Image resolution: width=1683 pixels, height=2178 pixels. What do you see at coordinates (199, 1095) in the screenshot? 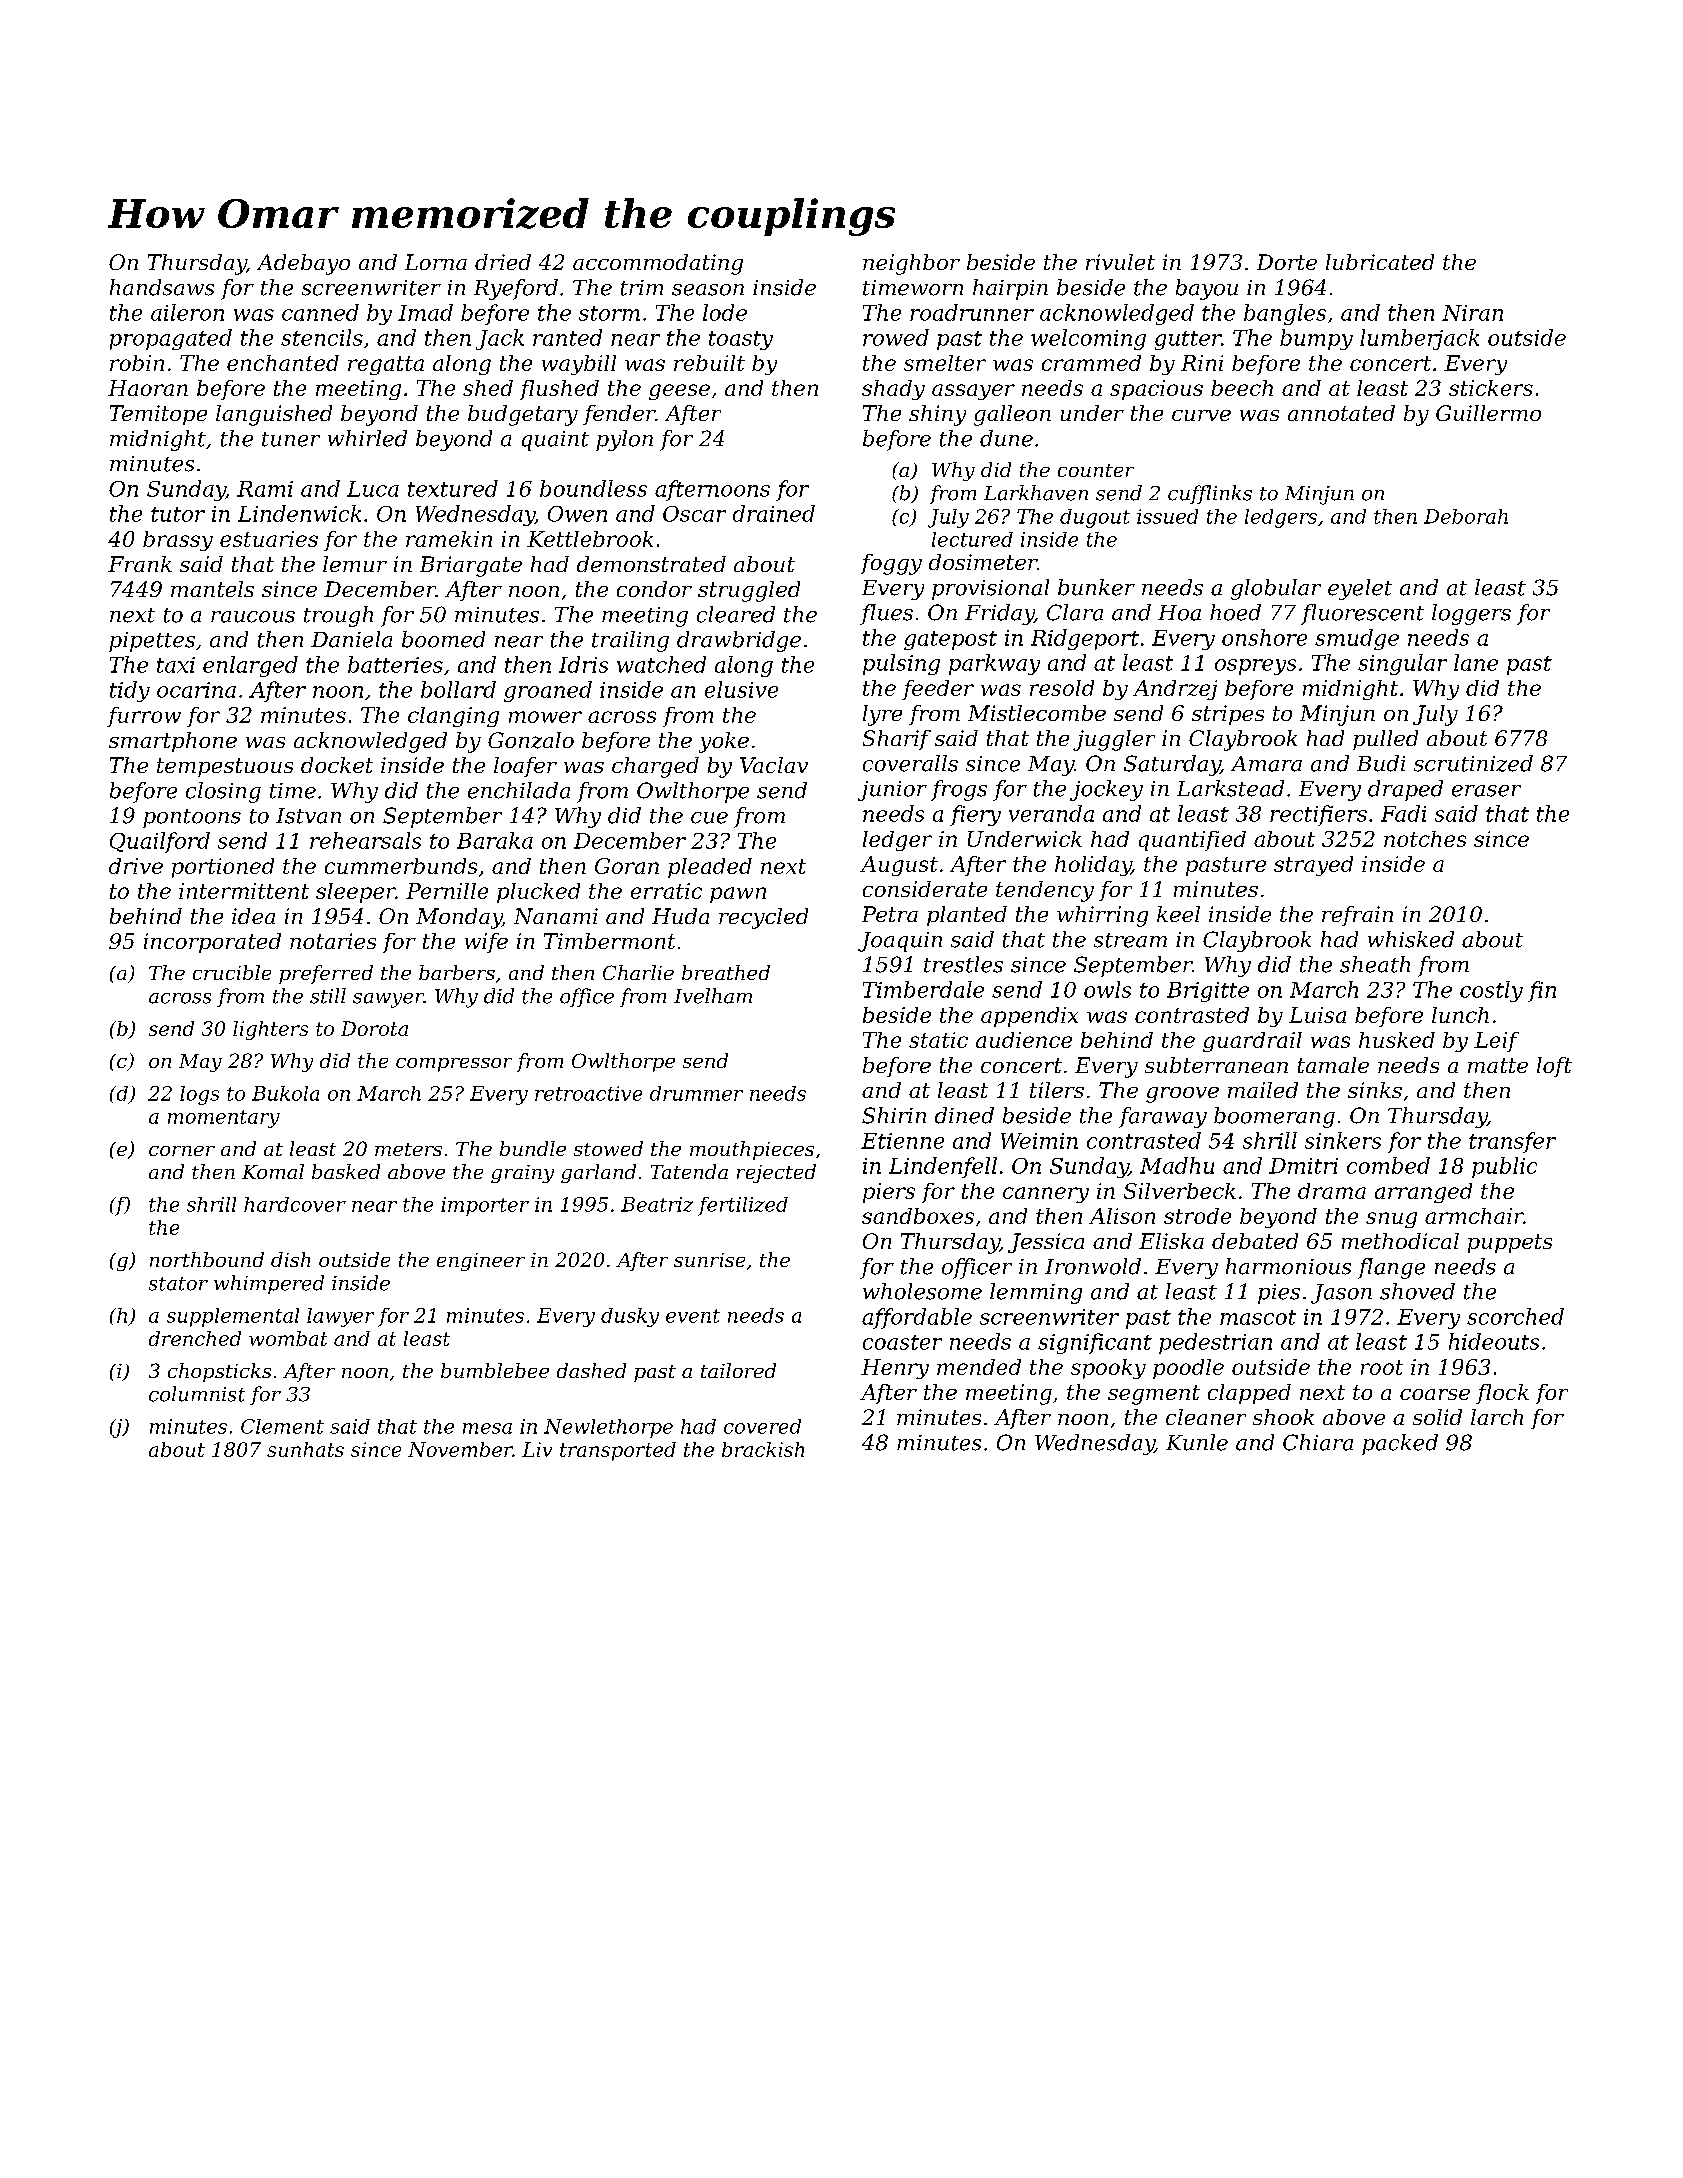
I see `logs` at bounding box center [199, 1095].
